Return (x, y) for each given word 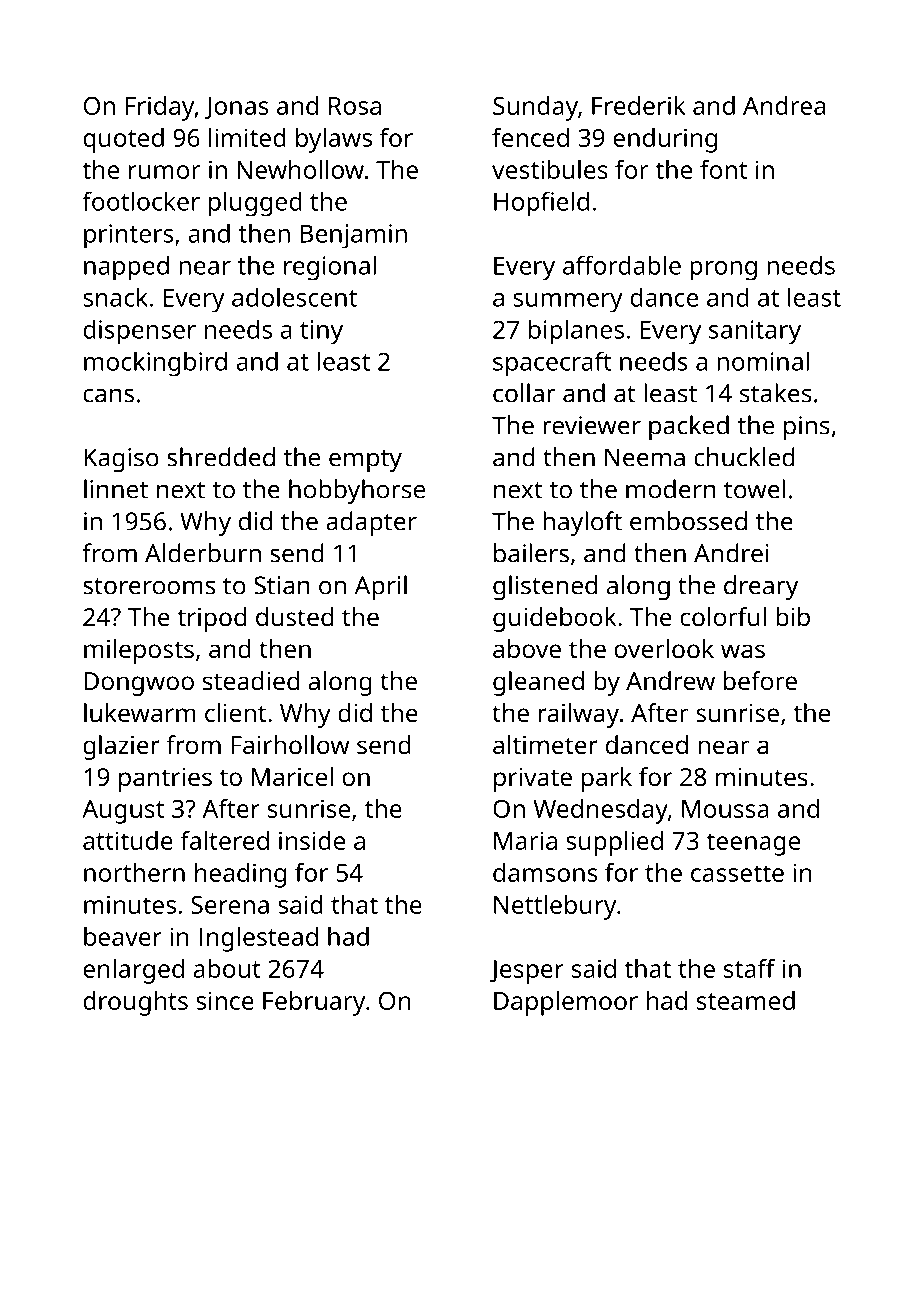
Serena (230, 905)
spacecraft (552, 364)
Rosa (355, 106)
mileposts (139, 651)
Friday (160, 108)
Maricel (292, 776)
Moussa (725, 809)
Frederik (638, 105)
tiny (321, 332)
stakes (776, 393)
